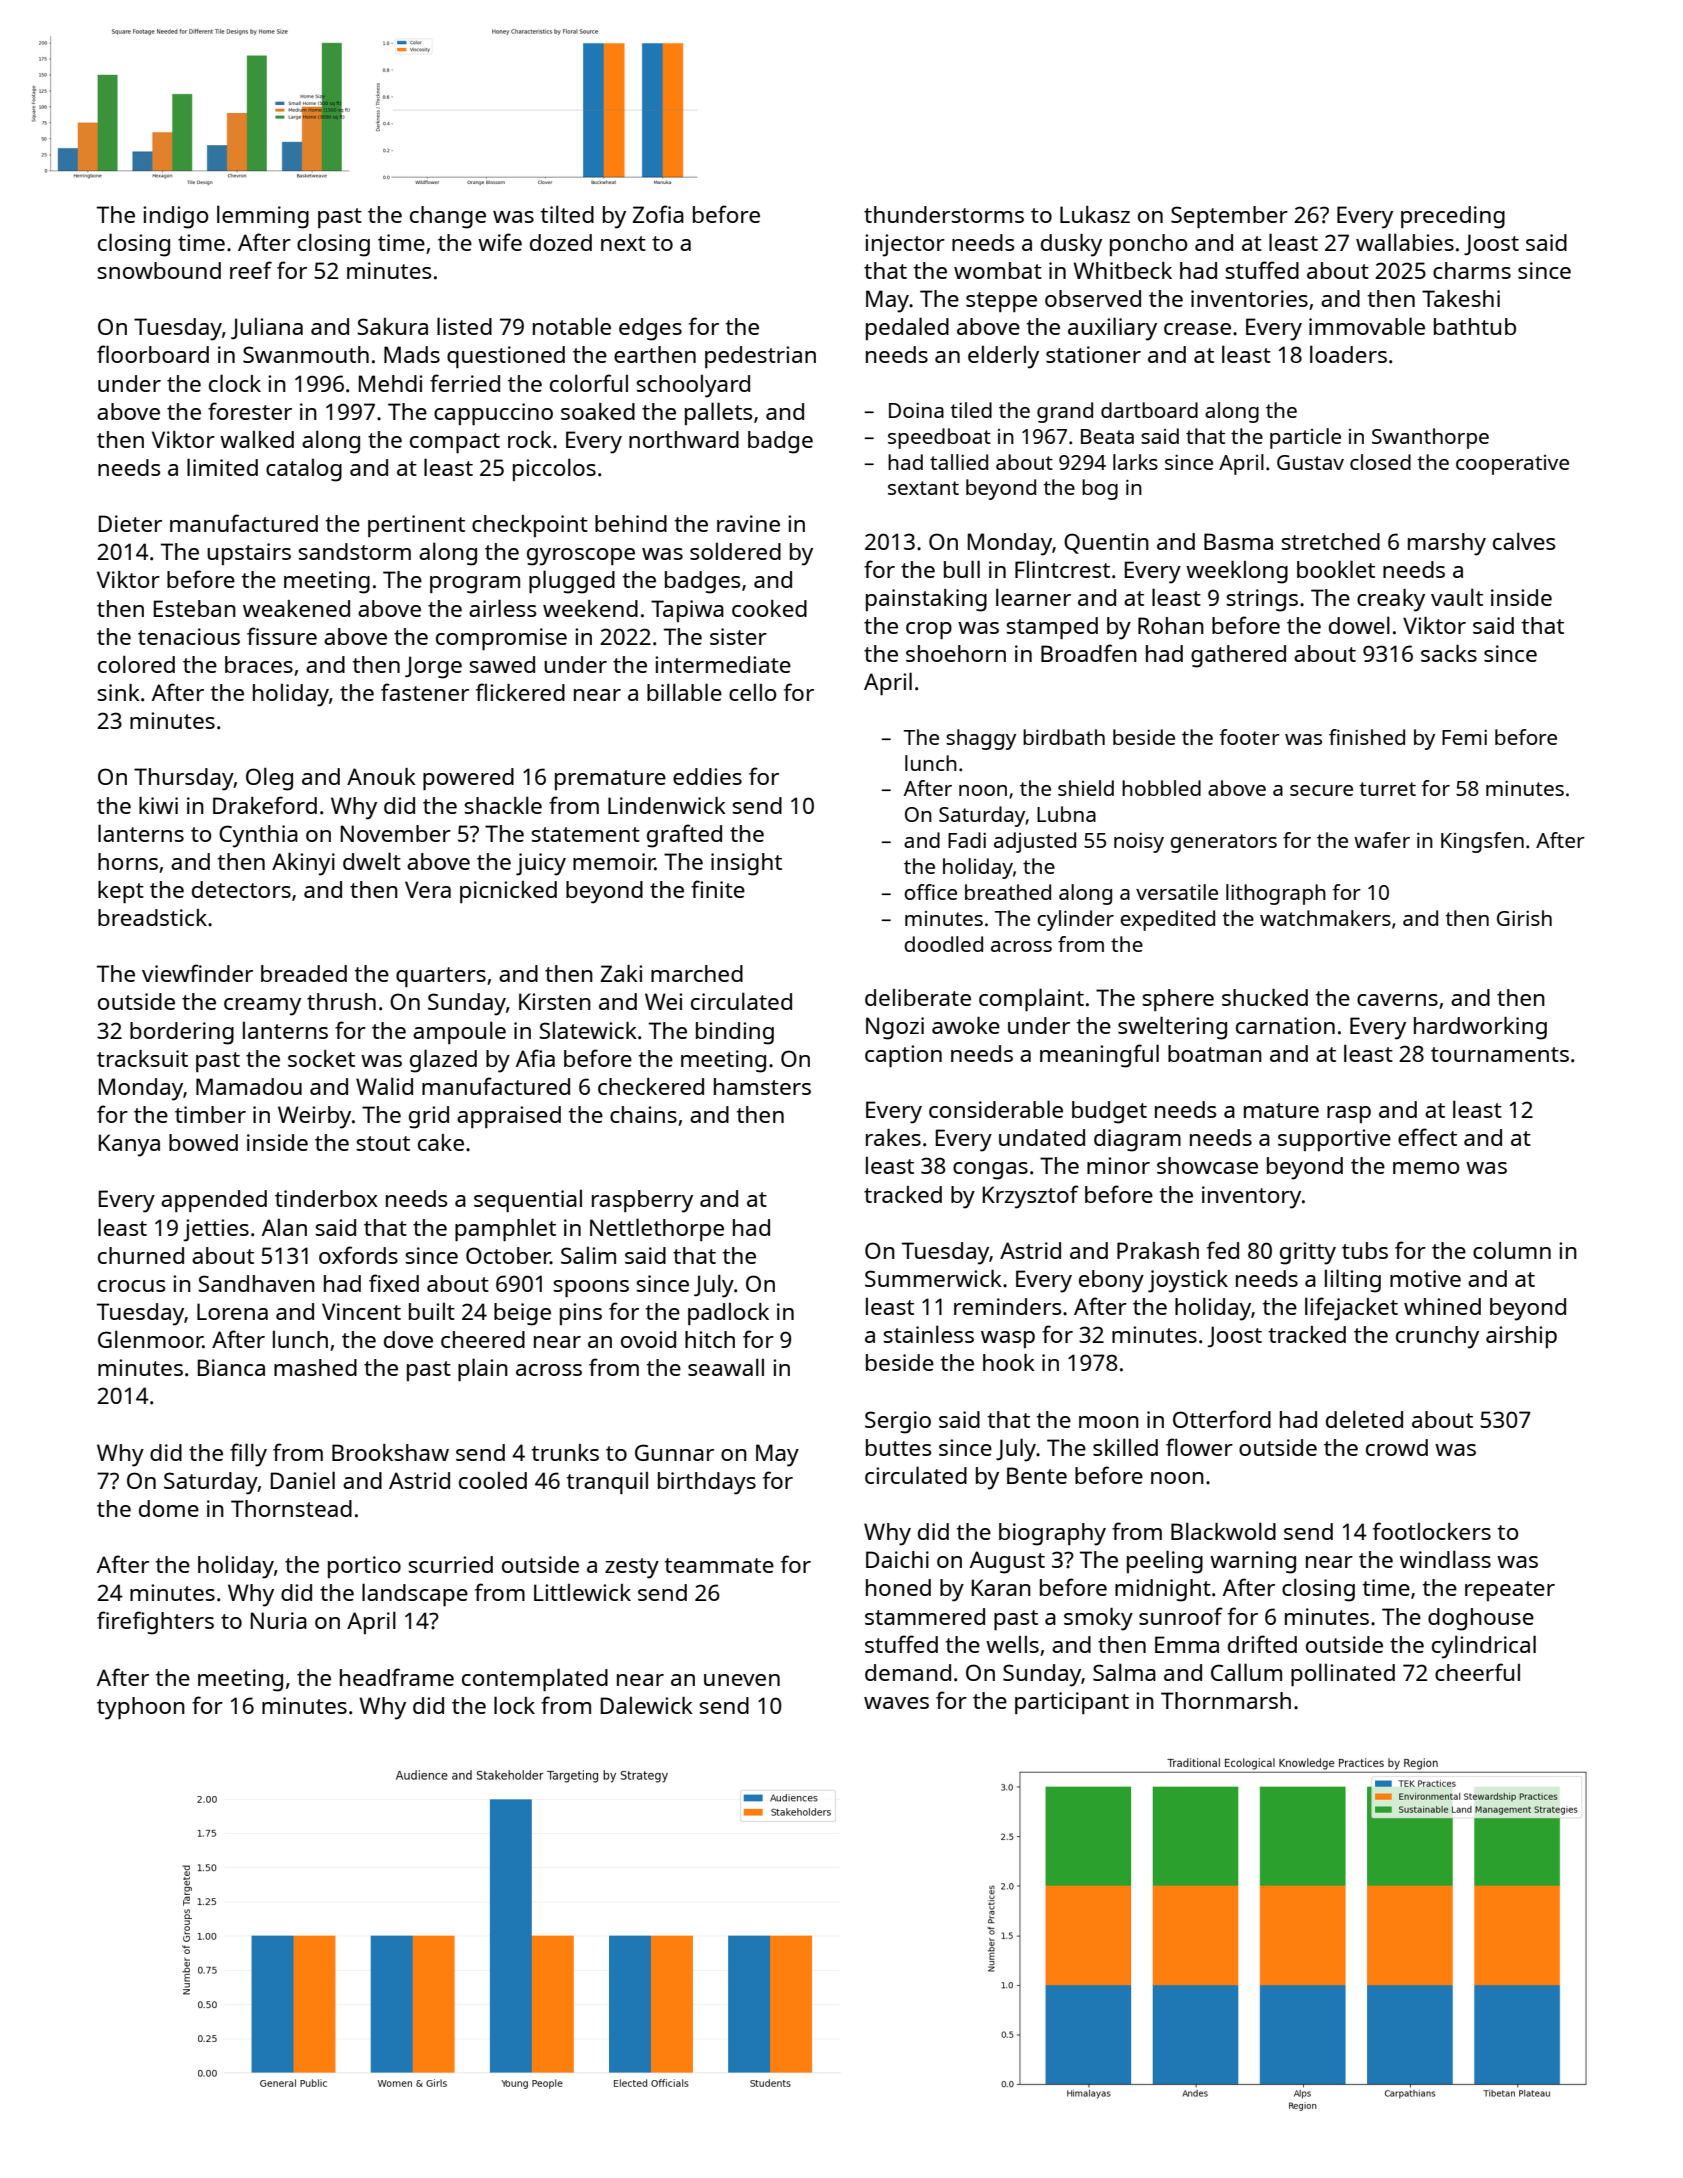  I want to click on Rohan, so click(1171, 625).
